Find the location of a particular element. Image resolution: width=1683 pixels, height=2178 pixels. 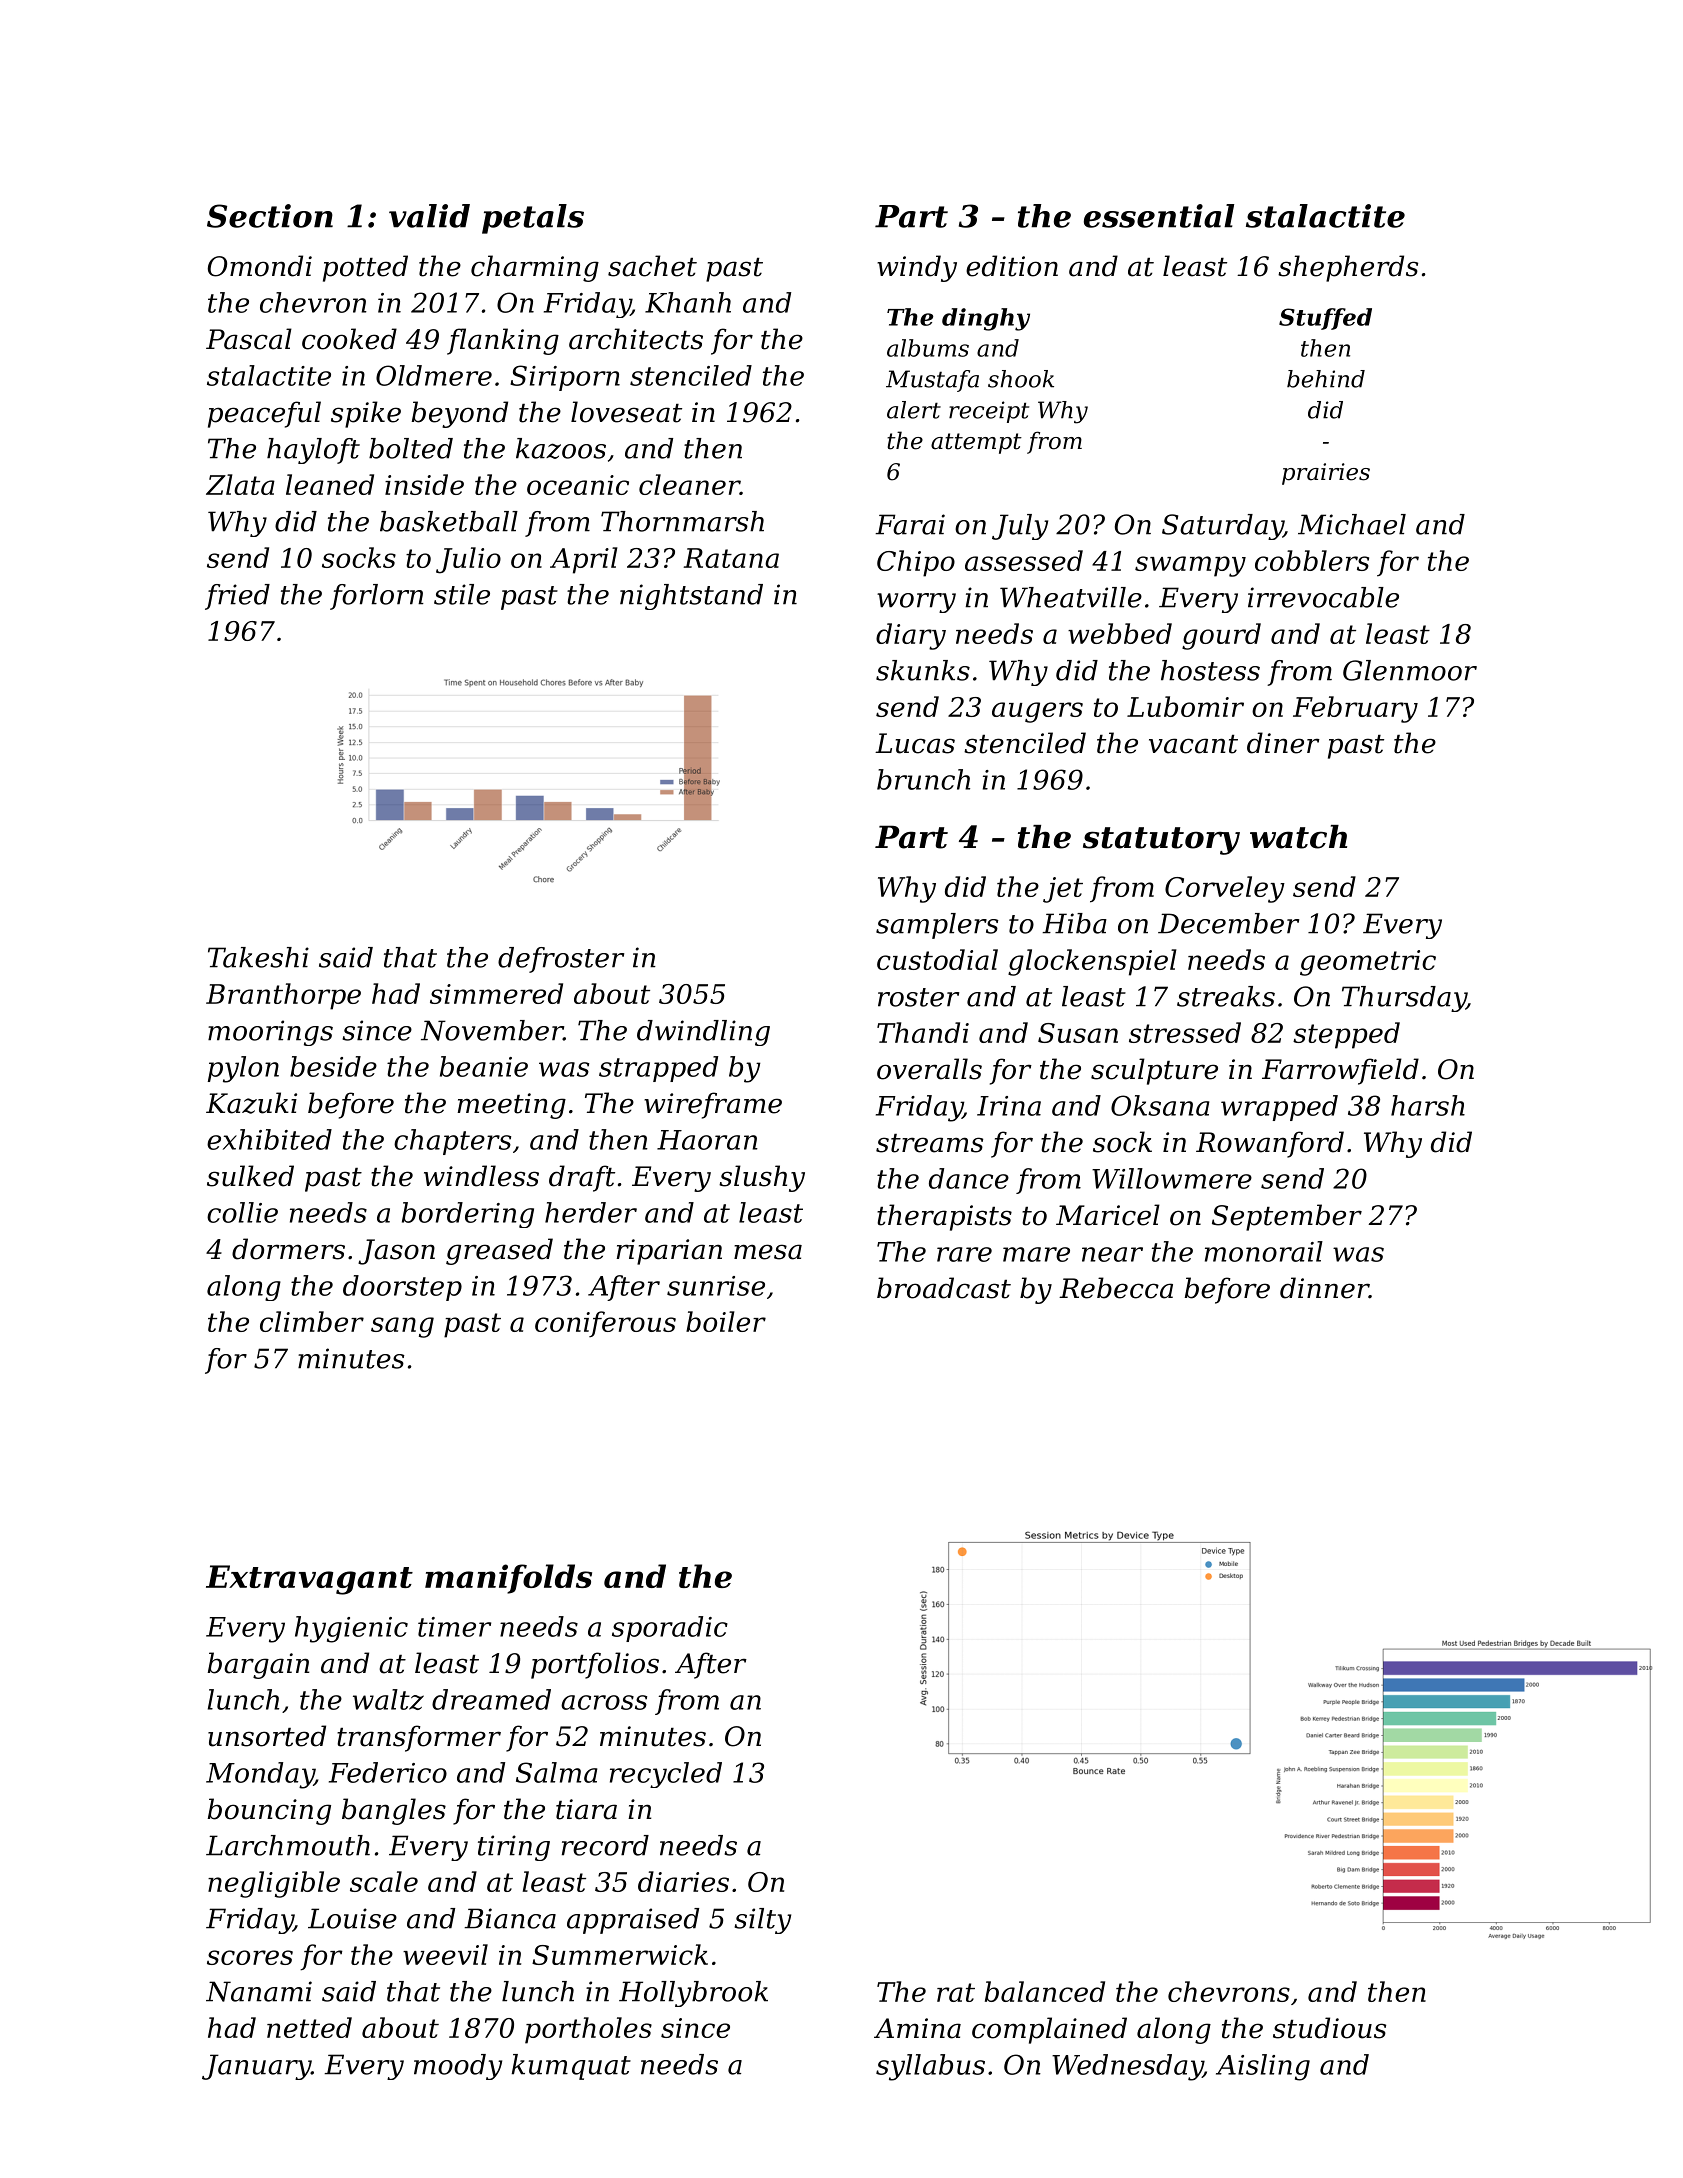

geometric is located at coordinates (1368, 963).
